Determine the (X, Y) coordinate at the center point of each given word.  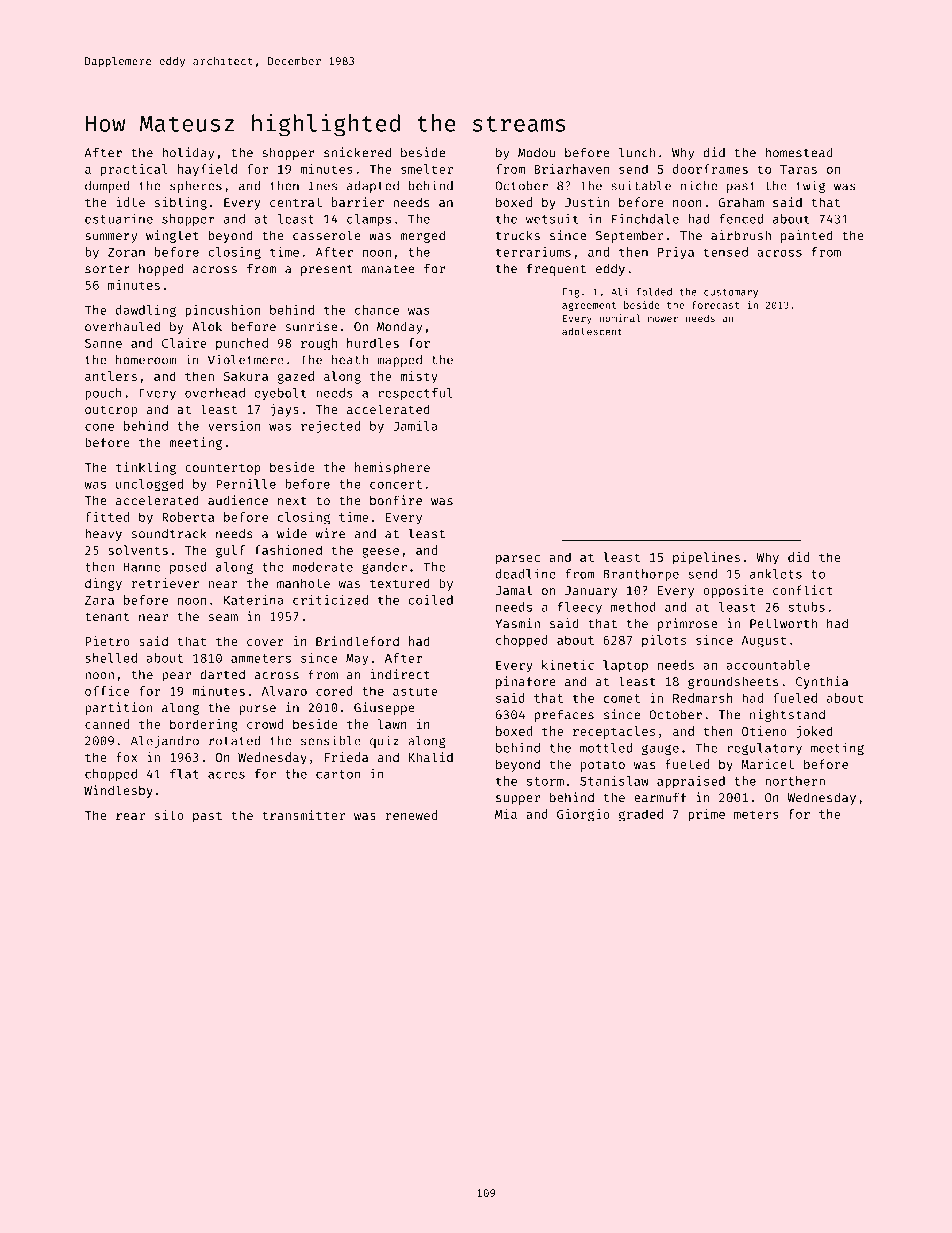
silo (169, 815)
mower (663, 319)
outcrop (111, 411)
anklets (776, 574)
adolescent (592, 331)
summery (111, 238)
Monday (399, 328)
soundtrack (169, 533)
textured (400, 583)
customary (731, 293)
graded (641, 815)
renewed (411, 815)
